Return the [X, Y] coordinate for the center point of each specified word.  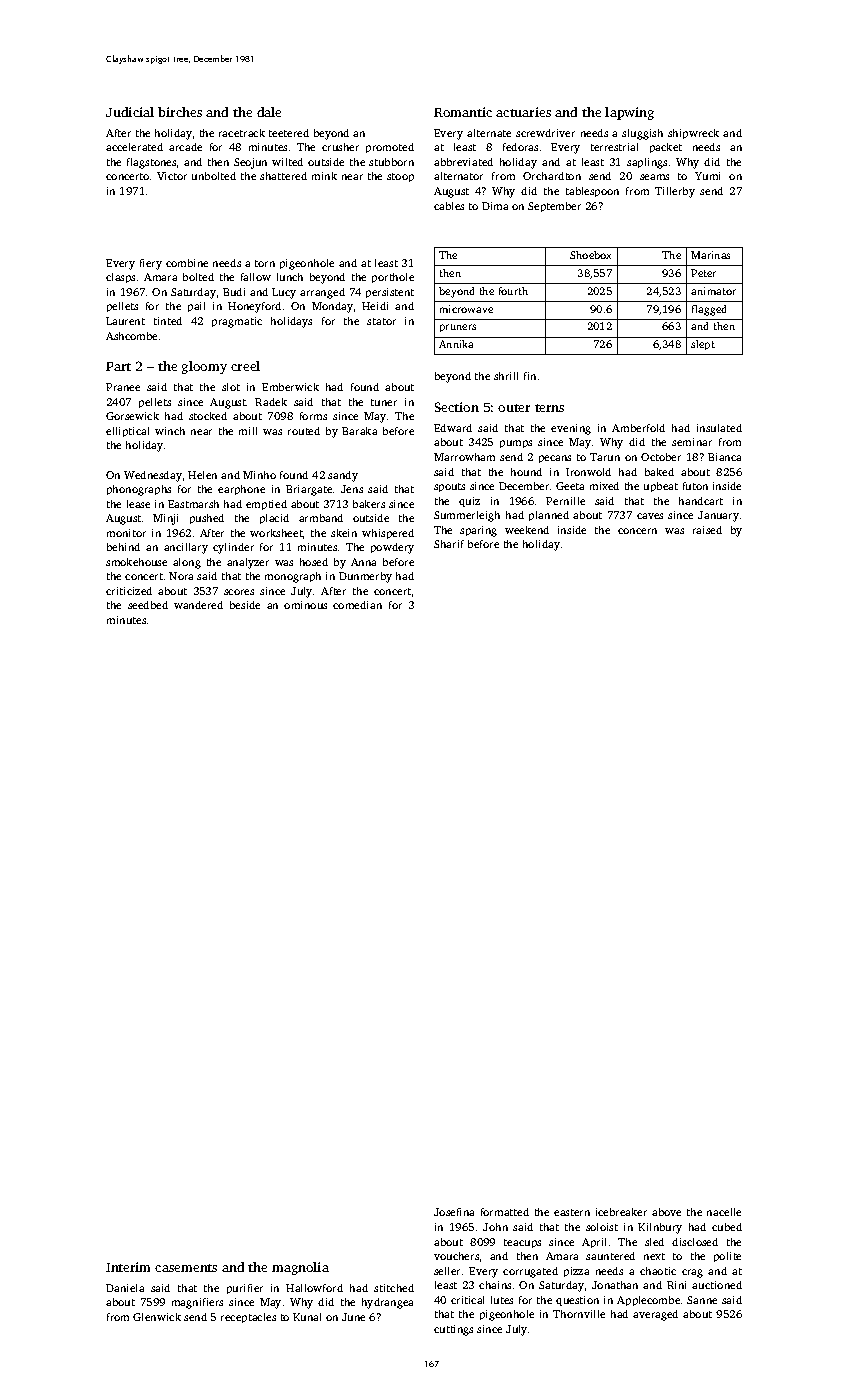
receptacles [248, 1318]
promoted [390, 148]
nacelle [724, 1212]
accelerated [134, 147]
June [353, 1317]
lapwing [629, 113]
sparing [478, 531]
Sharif [449, 544]
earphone [241, 490]
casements [186, 1268]
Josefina [454, 1212]
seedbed [148, 605]
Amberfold [638, 428]
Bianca [724, 457]
